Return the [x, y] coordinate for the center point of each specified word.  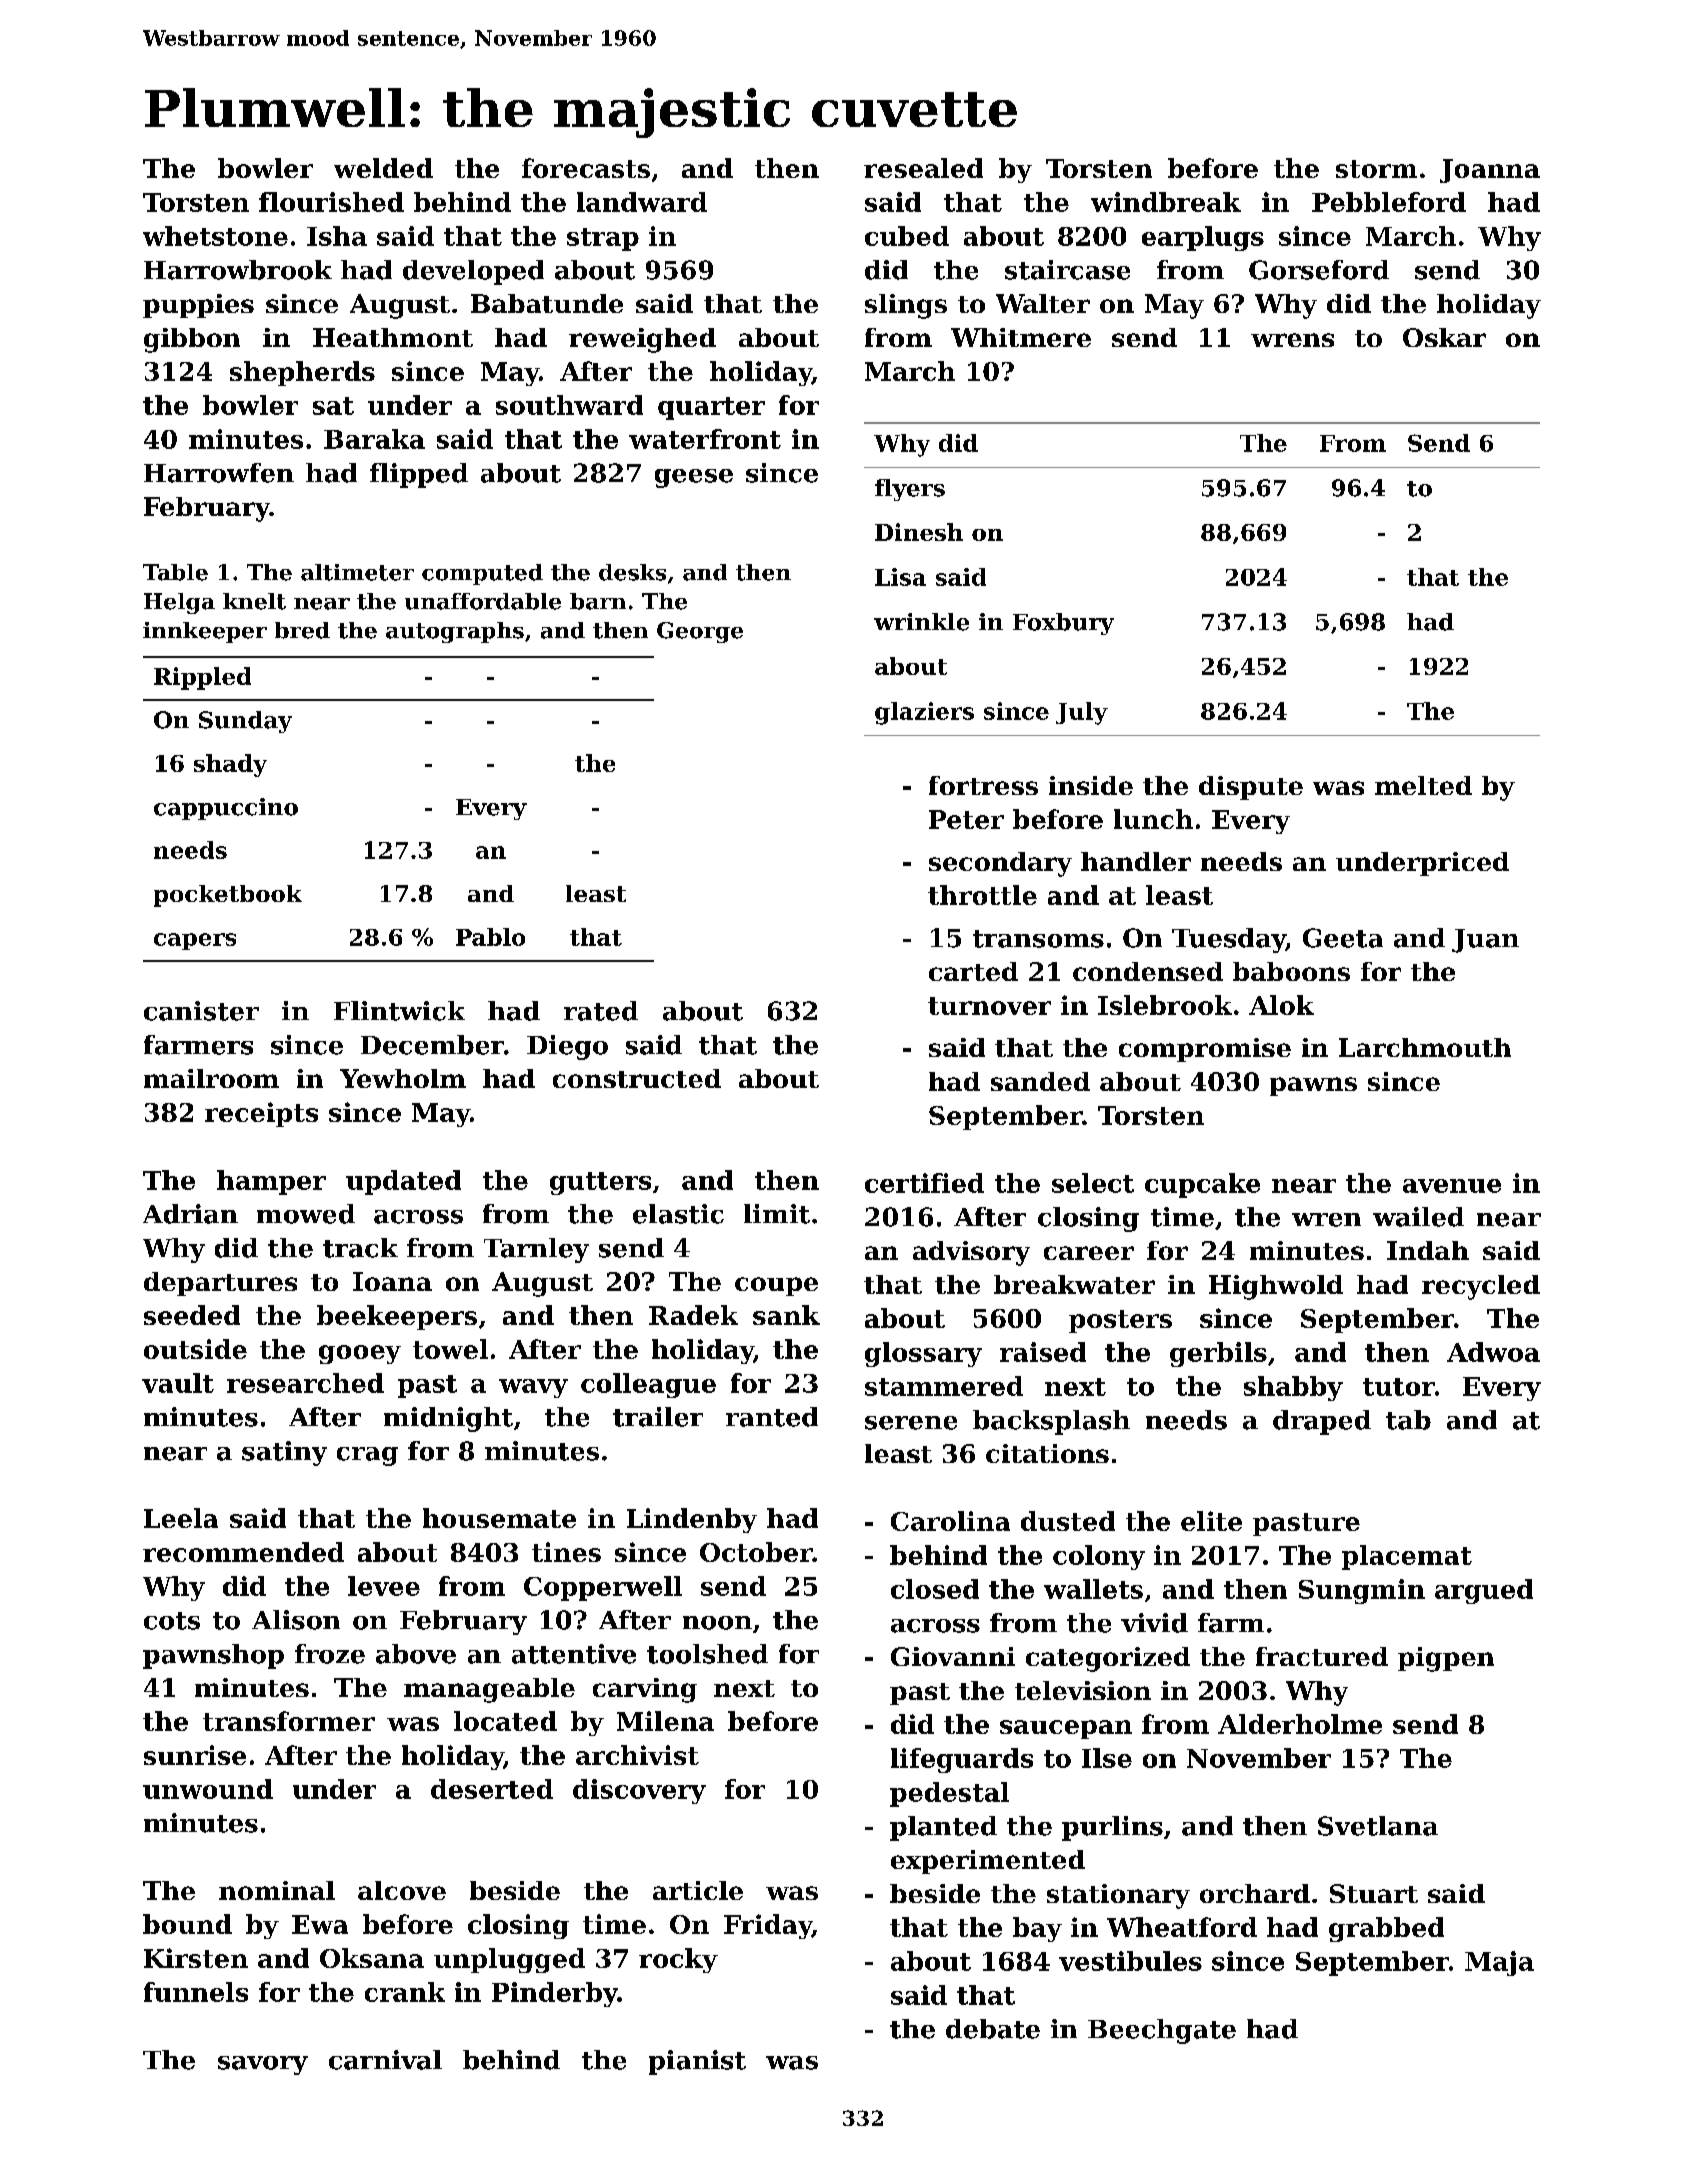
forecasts [586, 168]
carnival [385, 2060]
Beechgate [1162, 2031]
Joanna [1490, 171]
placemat [1407, 1557]
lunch [1153, 819]
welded [383, 168]
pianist [697, 2062]
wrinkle [921, 622]
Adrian [190, 1214]
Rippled [202, 678]
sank [786, 1315]
